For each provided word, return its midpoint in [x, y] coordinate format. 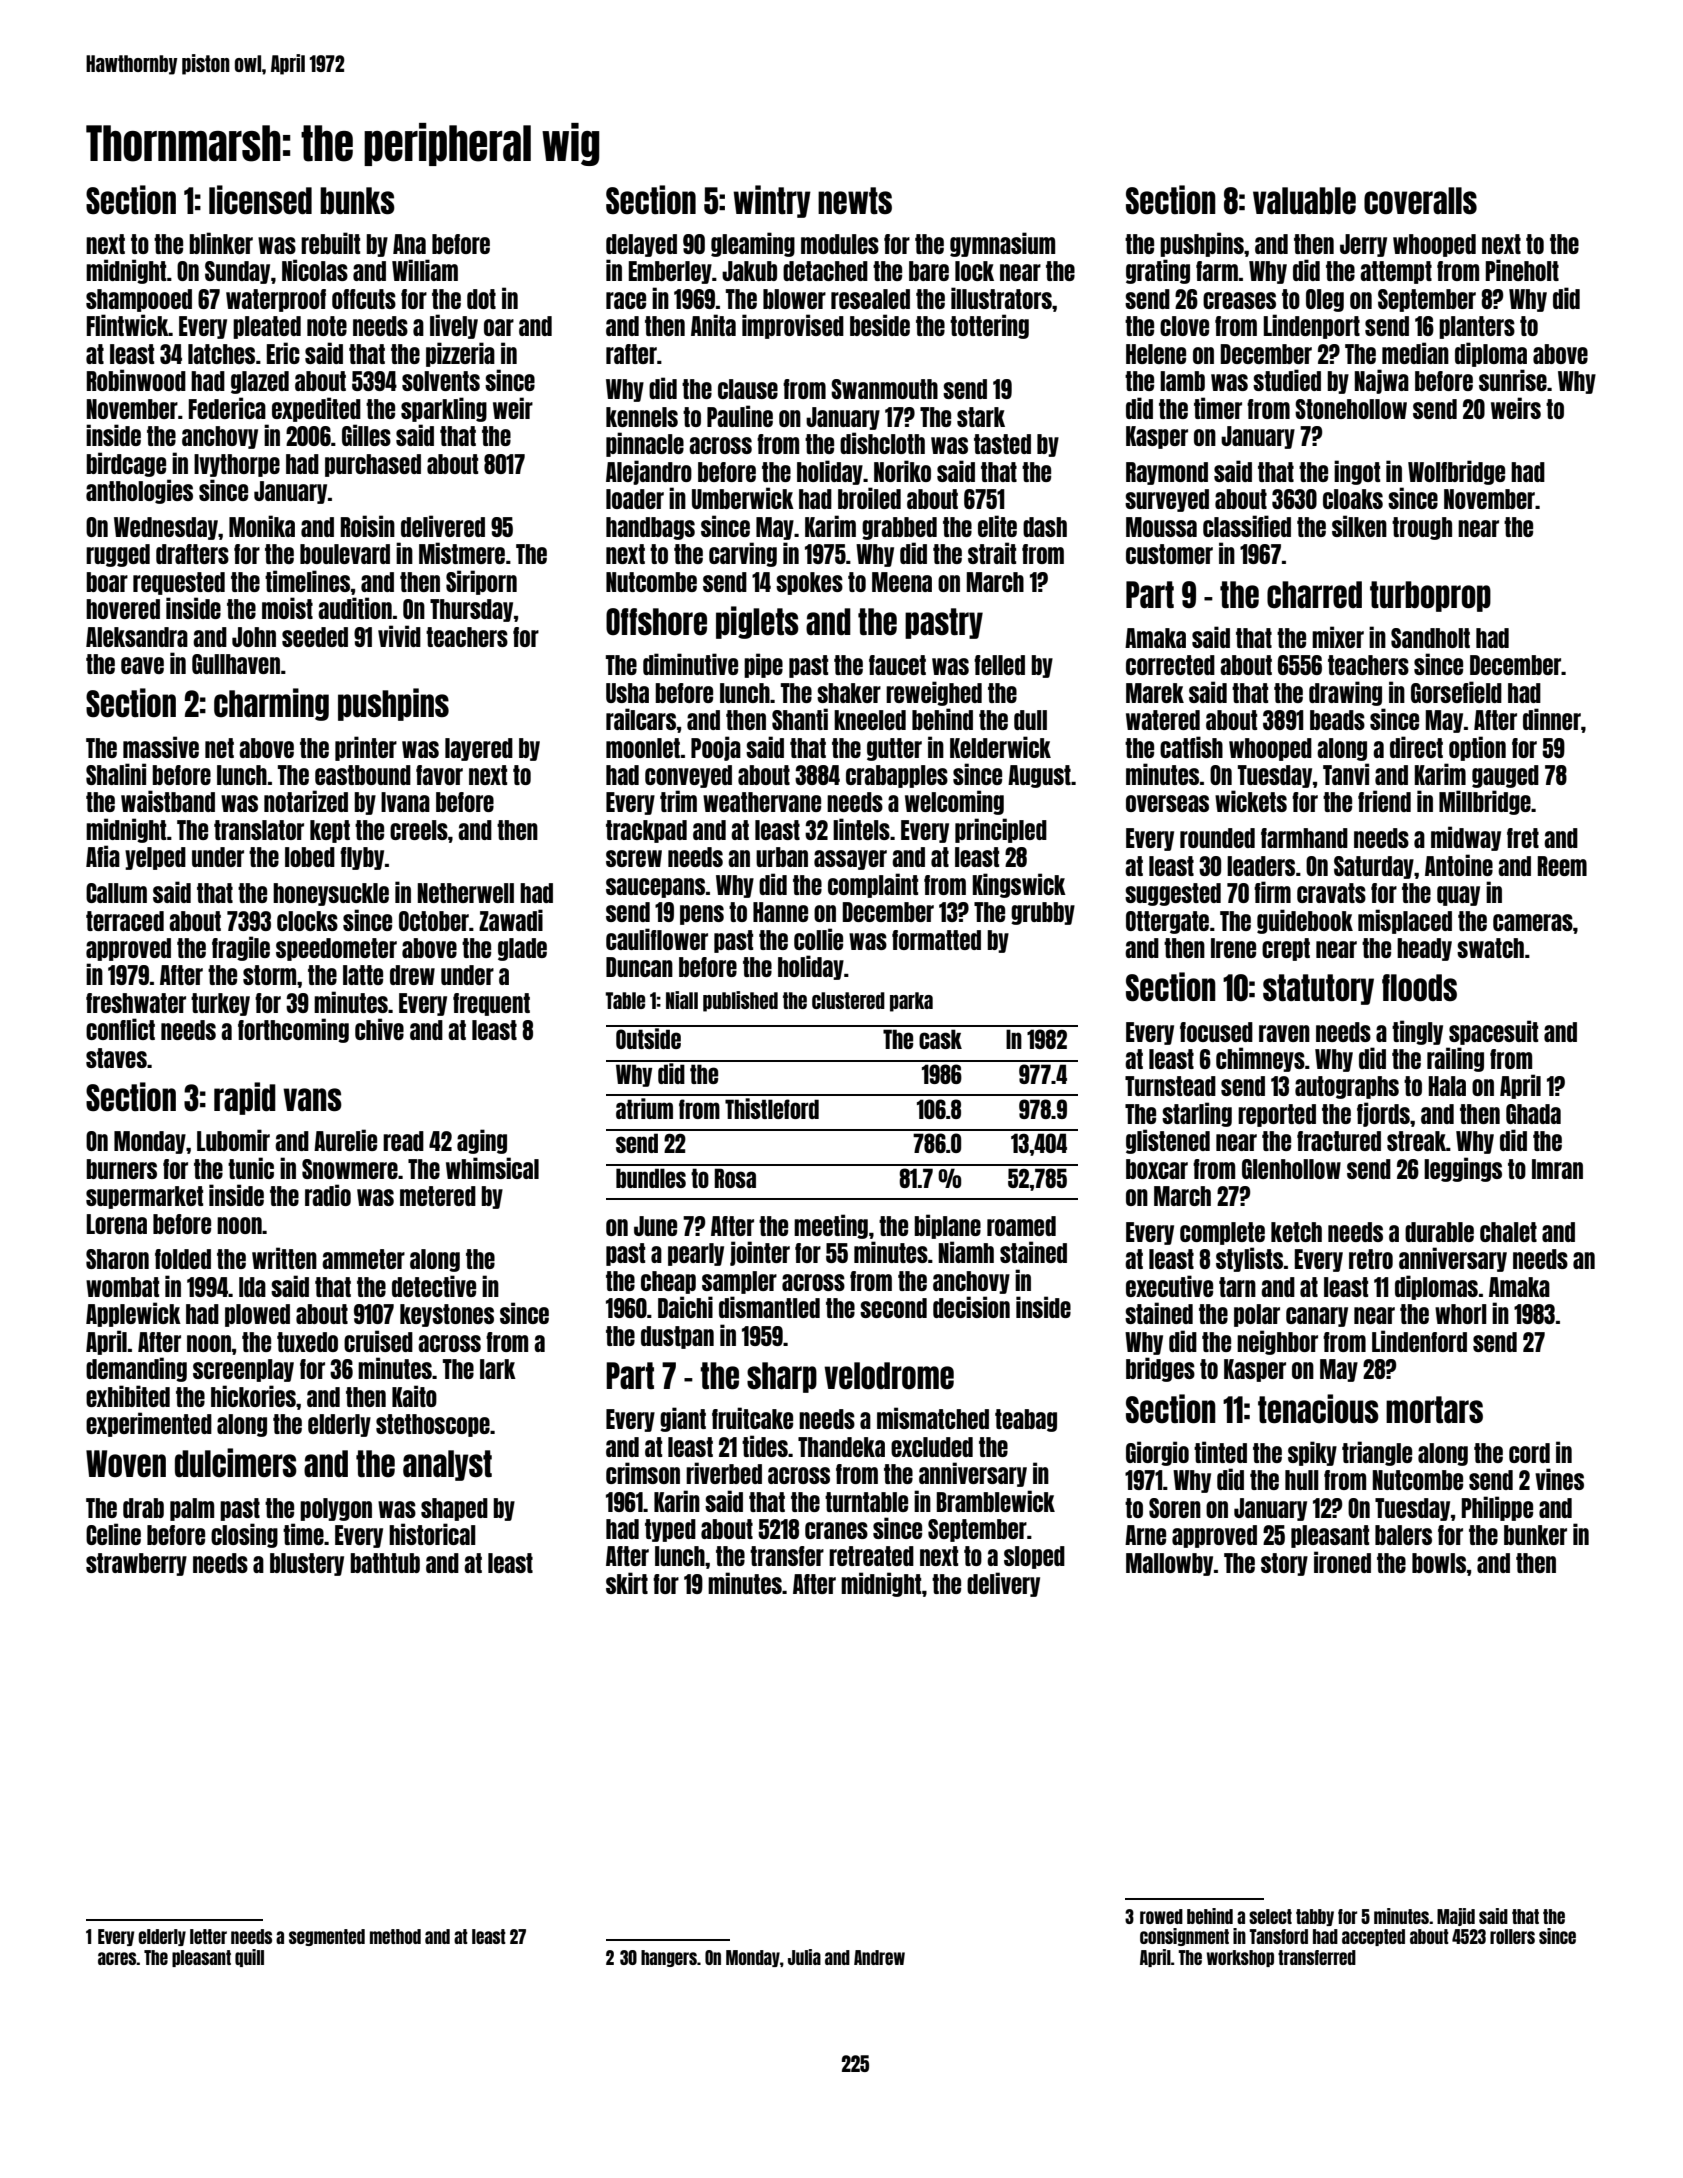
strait [992, 553]
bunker [1535, 1535]
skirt [627, 1583]
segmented [327, 1937]
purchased [373, 465]
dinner [1552, 719]
